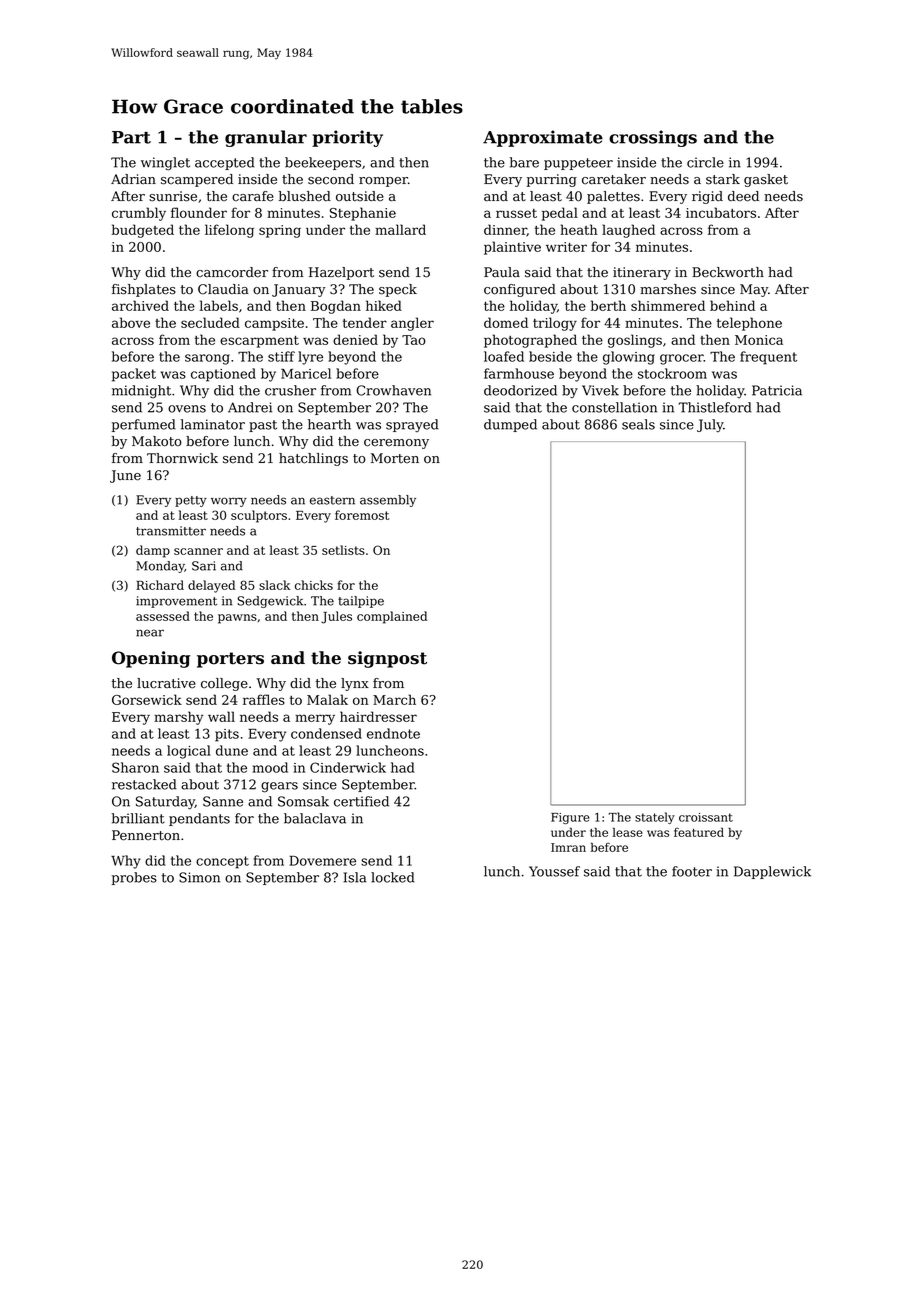  I want to click on crossings, so click(653, 138).
